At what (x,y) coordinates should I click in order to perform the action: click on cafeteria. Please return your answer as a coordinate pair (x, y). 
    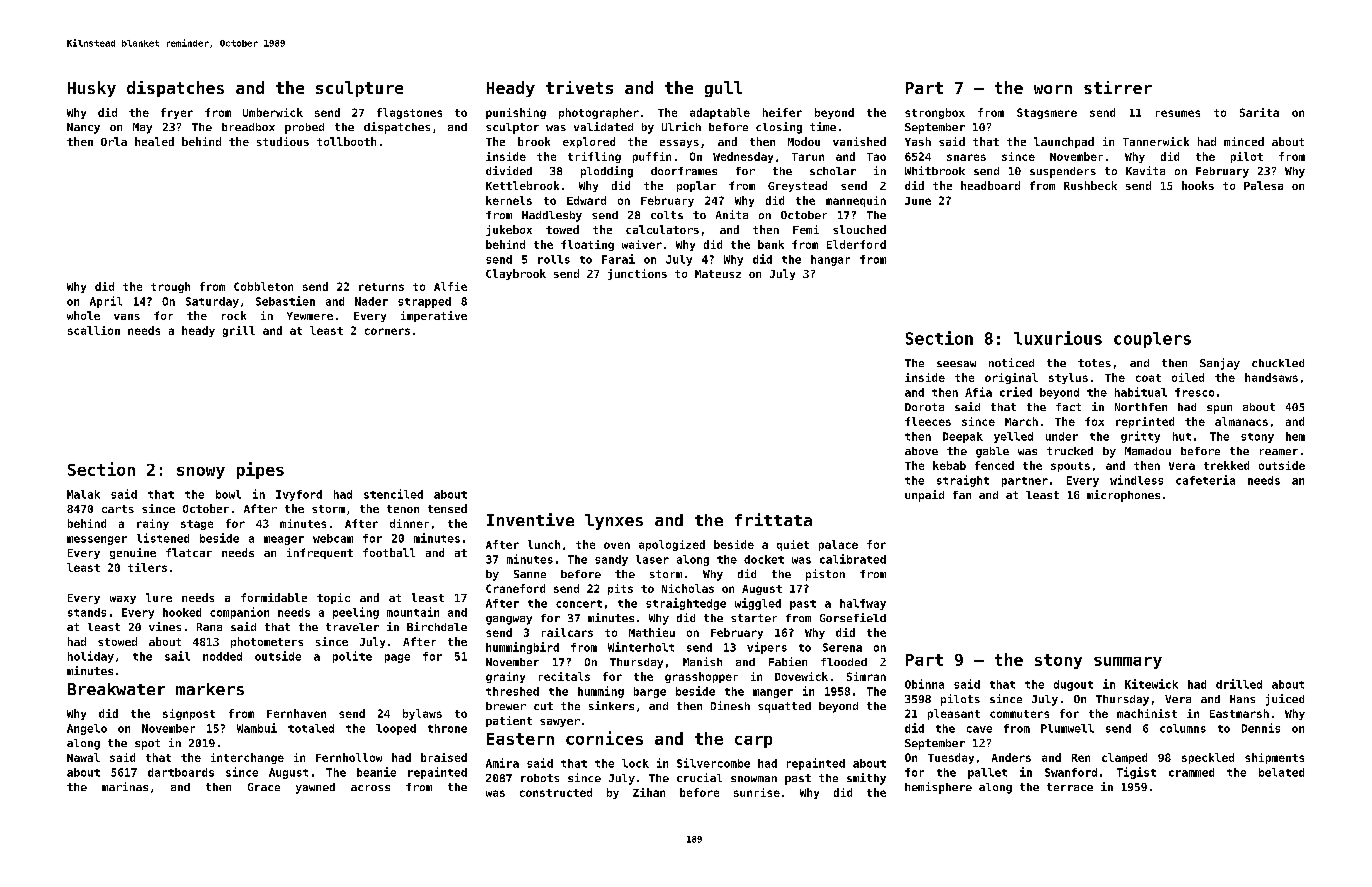
    Looking at the image, I should click on (1205, 480).
